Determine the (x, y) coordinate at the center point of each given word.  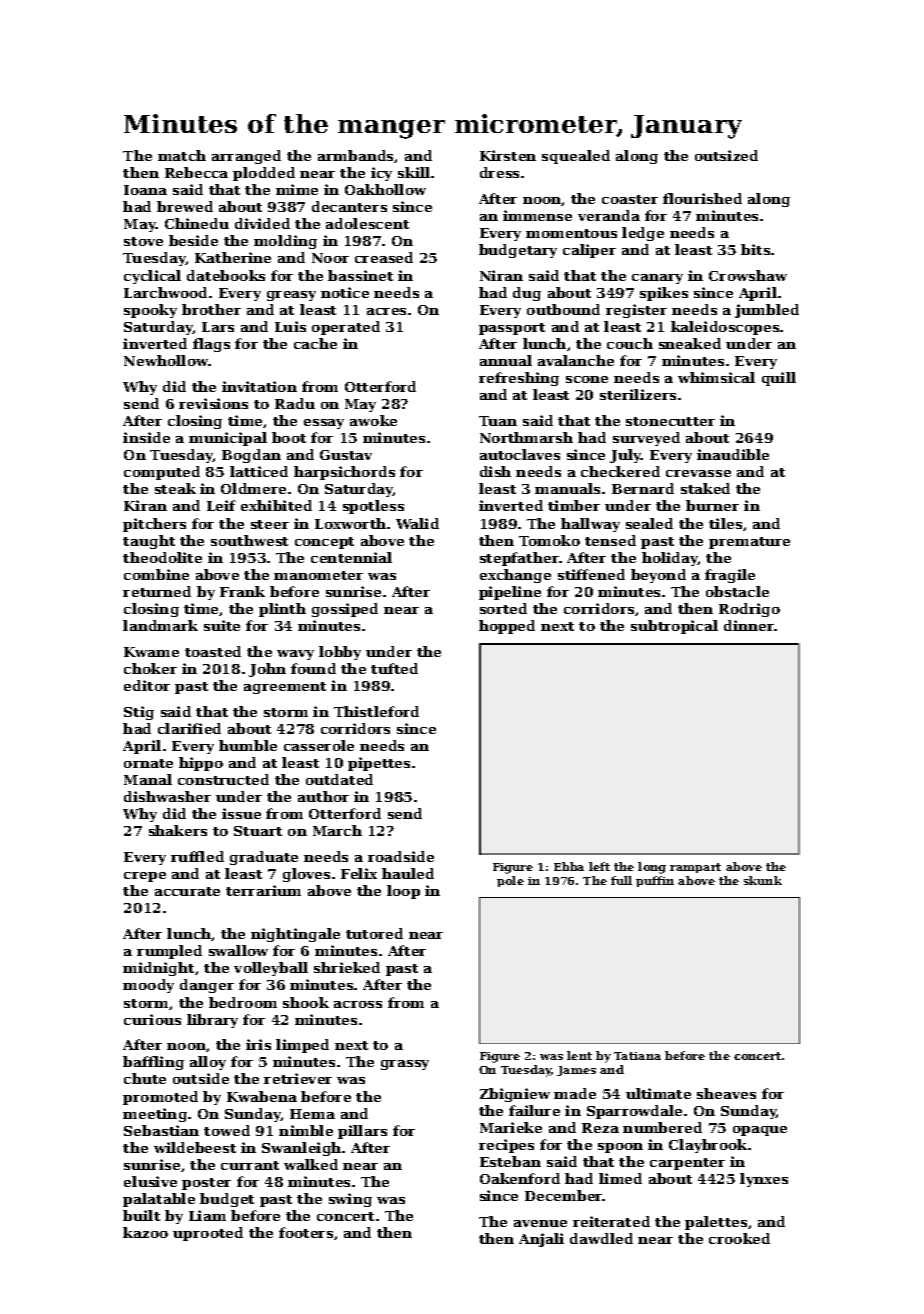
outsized (726, 155)
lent (579, 1055)
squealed (576, 157)
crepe (145, 877)
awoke (373, 420)
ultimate (658, 1093)
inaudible (733, 454)
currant (250, 1165)
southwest (249, 540)
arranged (246, 157)
